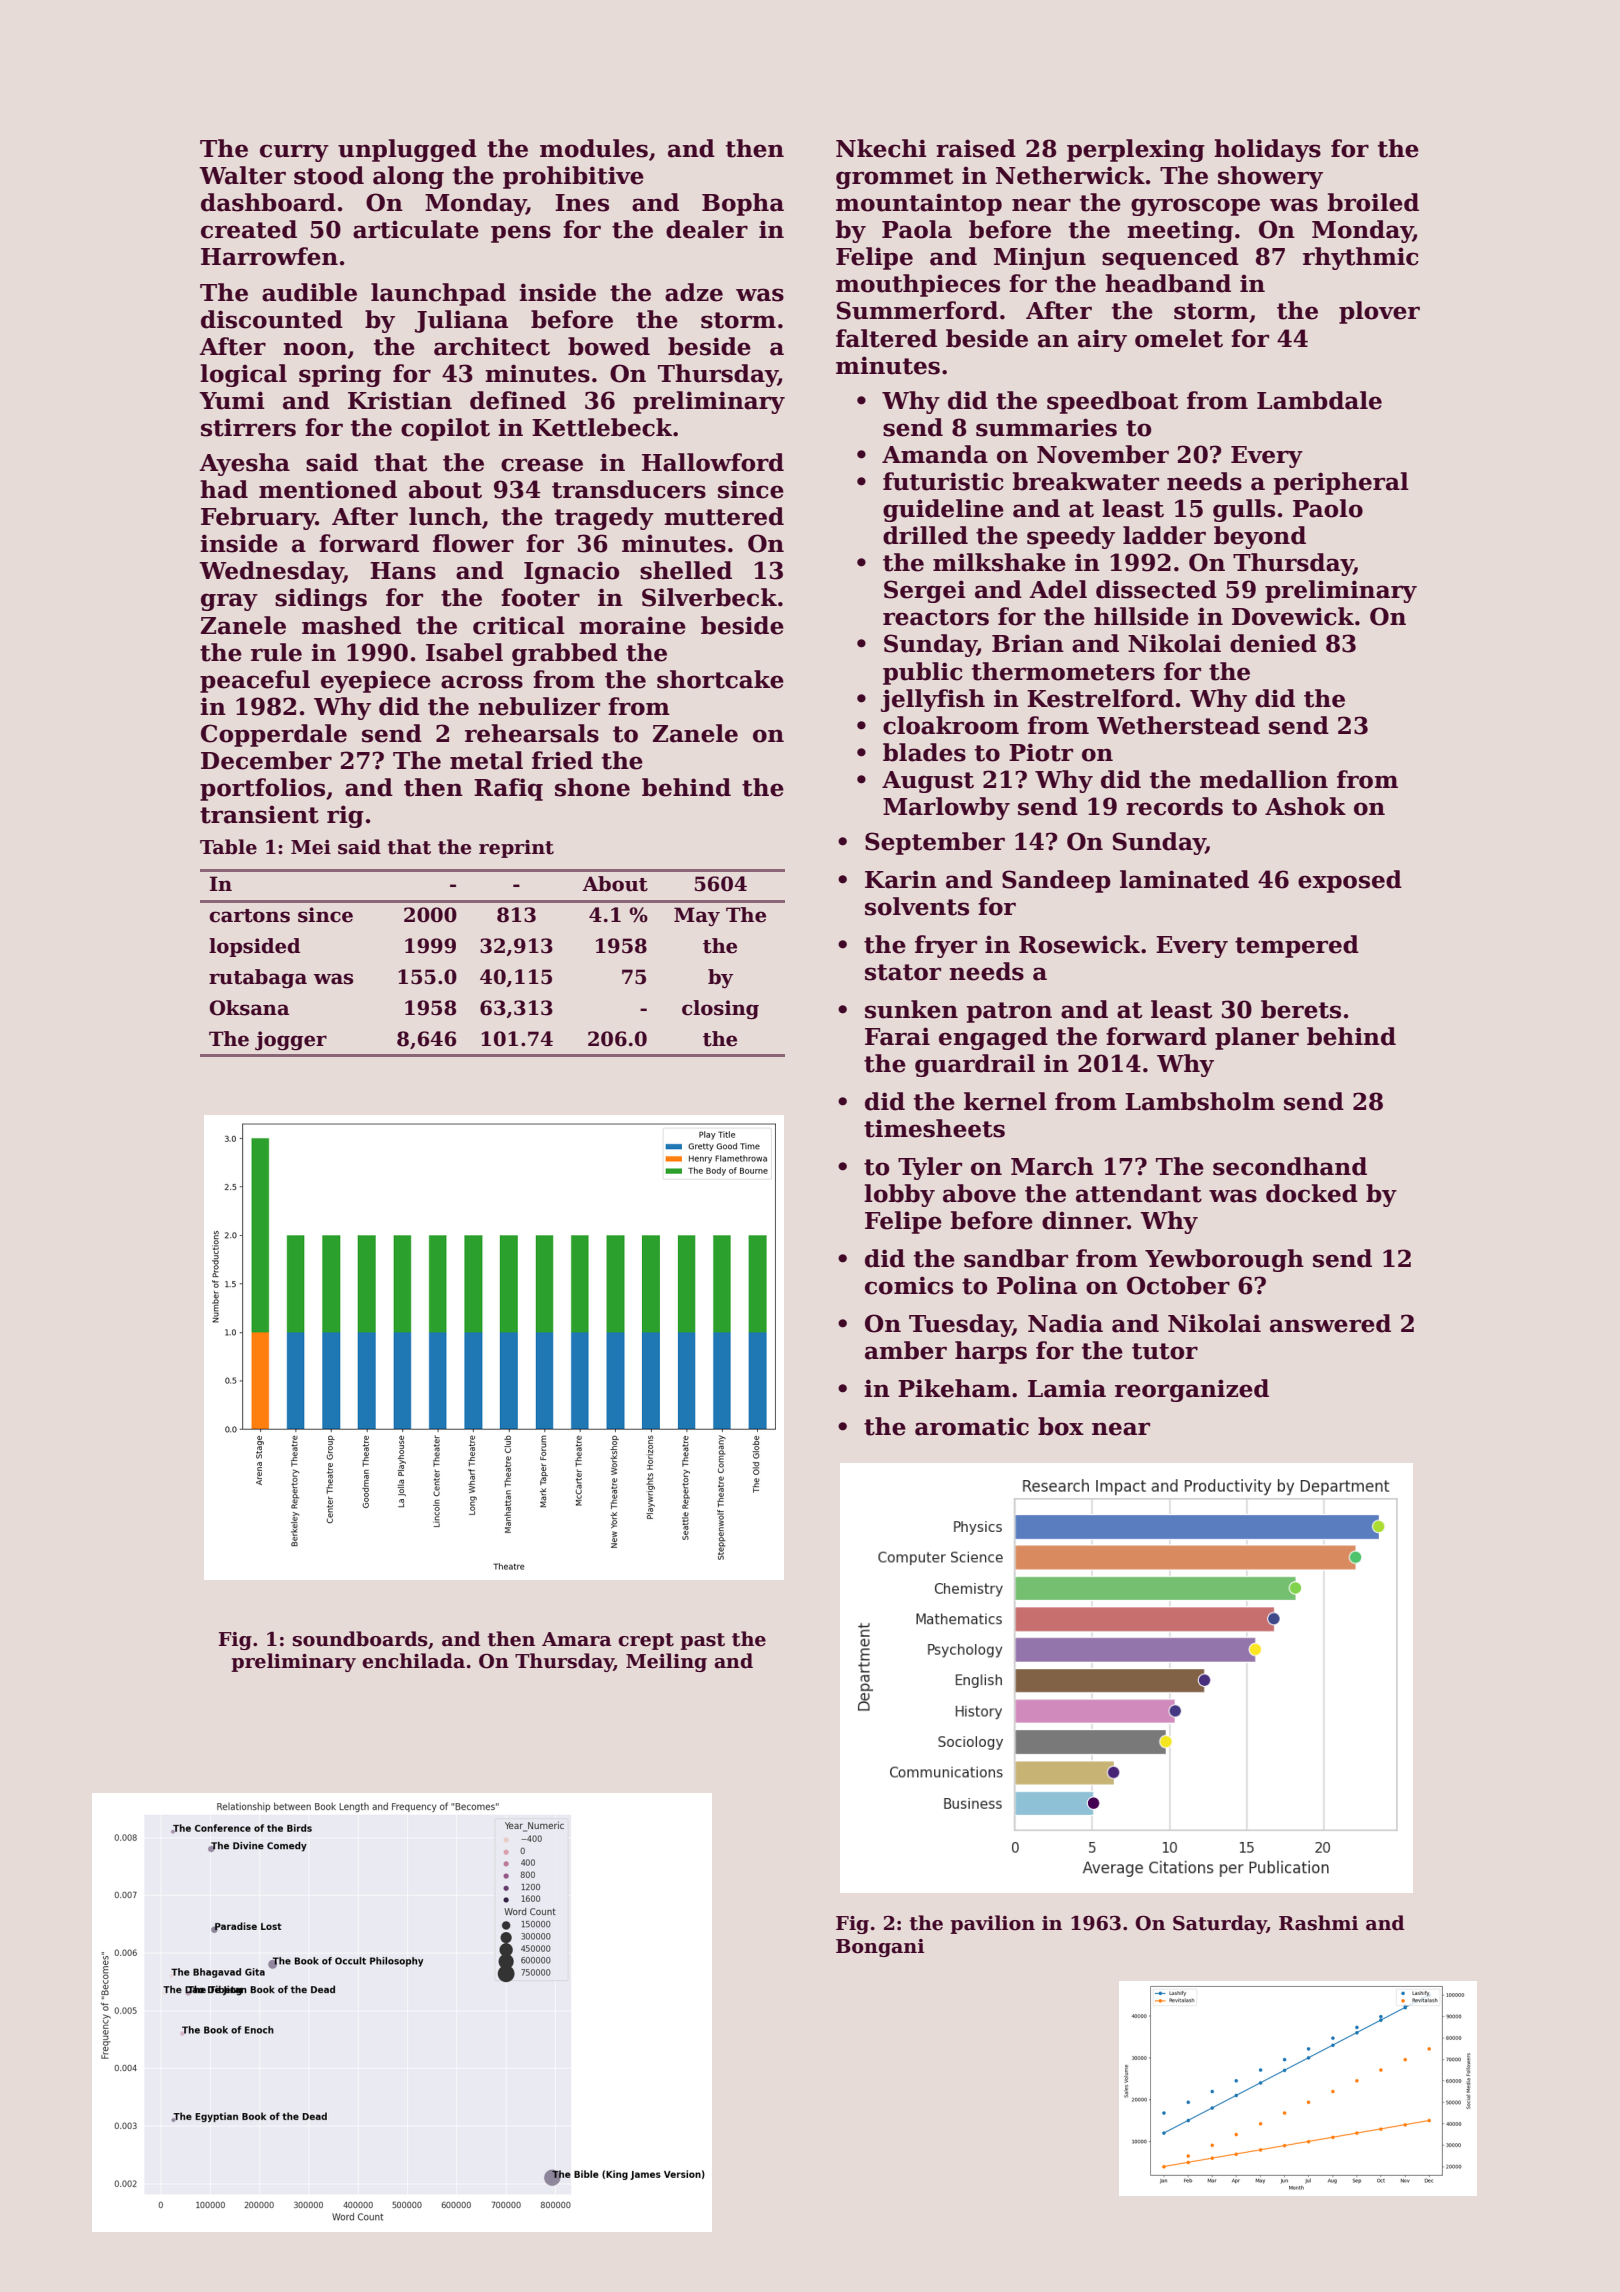 This screenshot has height=2292, width=1620. What do you see at coordinates (911, 1009) in the screenshot?
I see `sunken` at bounding box center [911, 1009].
